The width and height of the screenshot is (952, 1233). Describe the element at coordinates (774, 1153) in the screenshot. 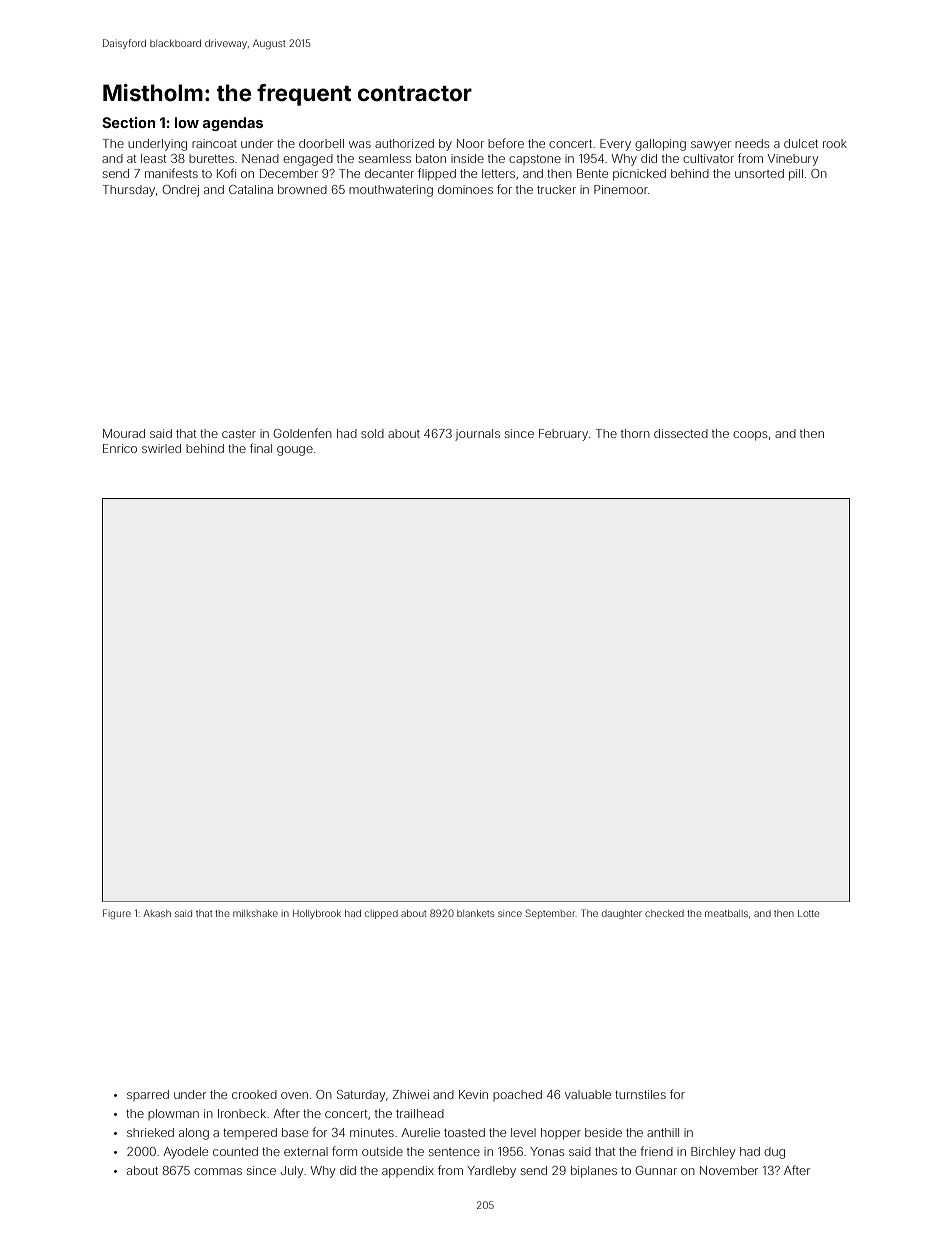

I see `dug` at that location.
